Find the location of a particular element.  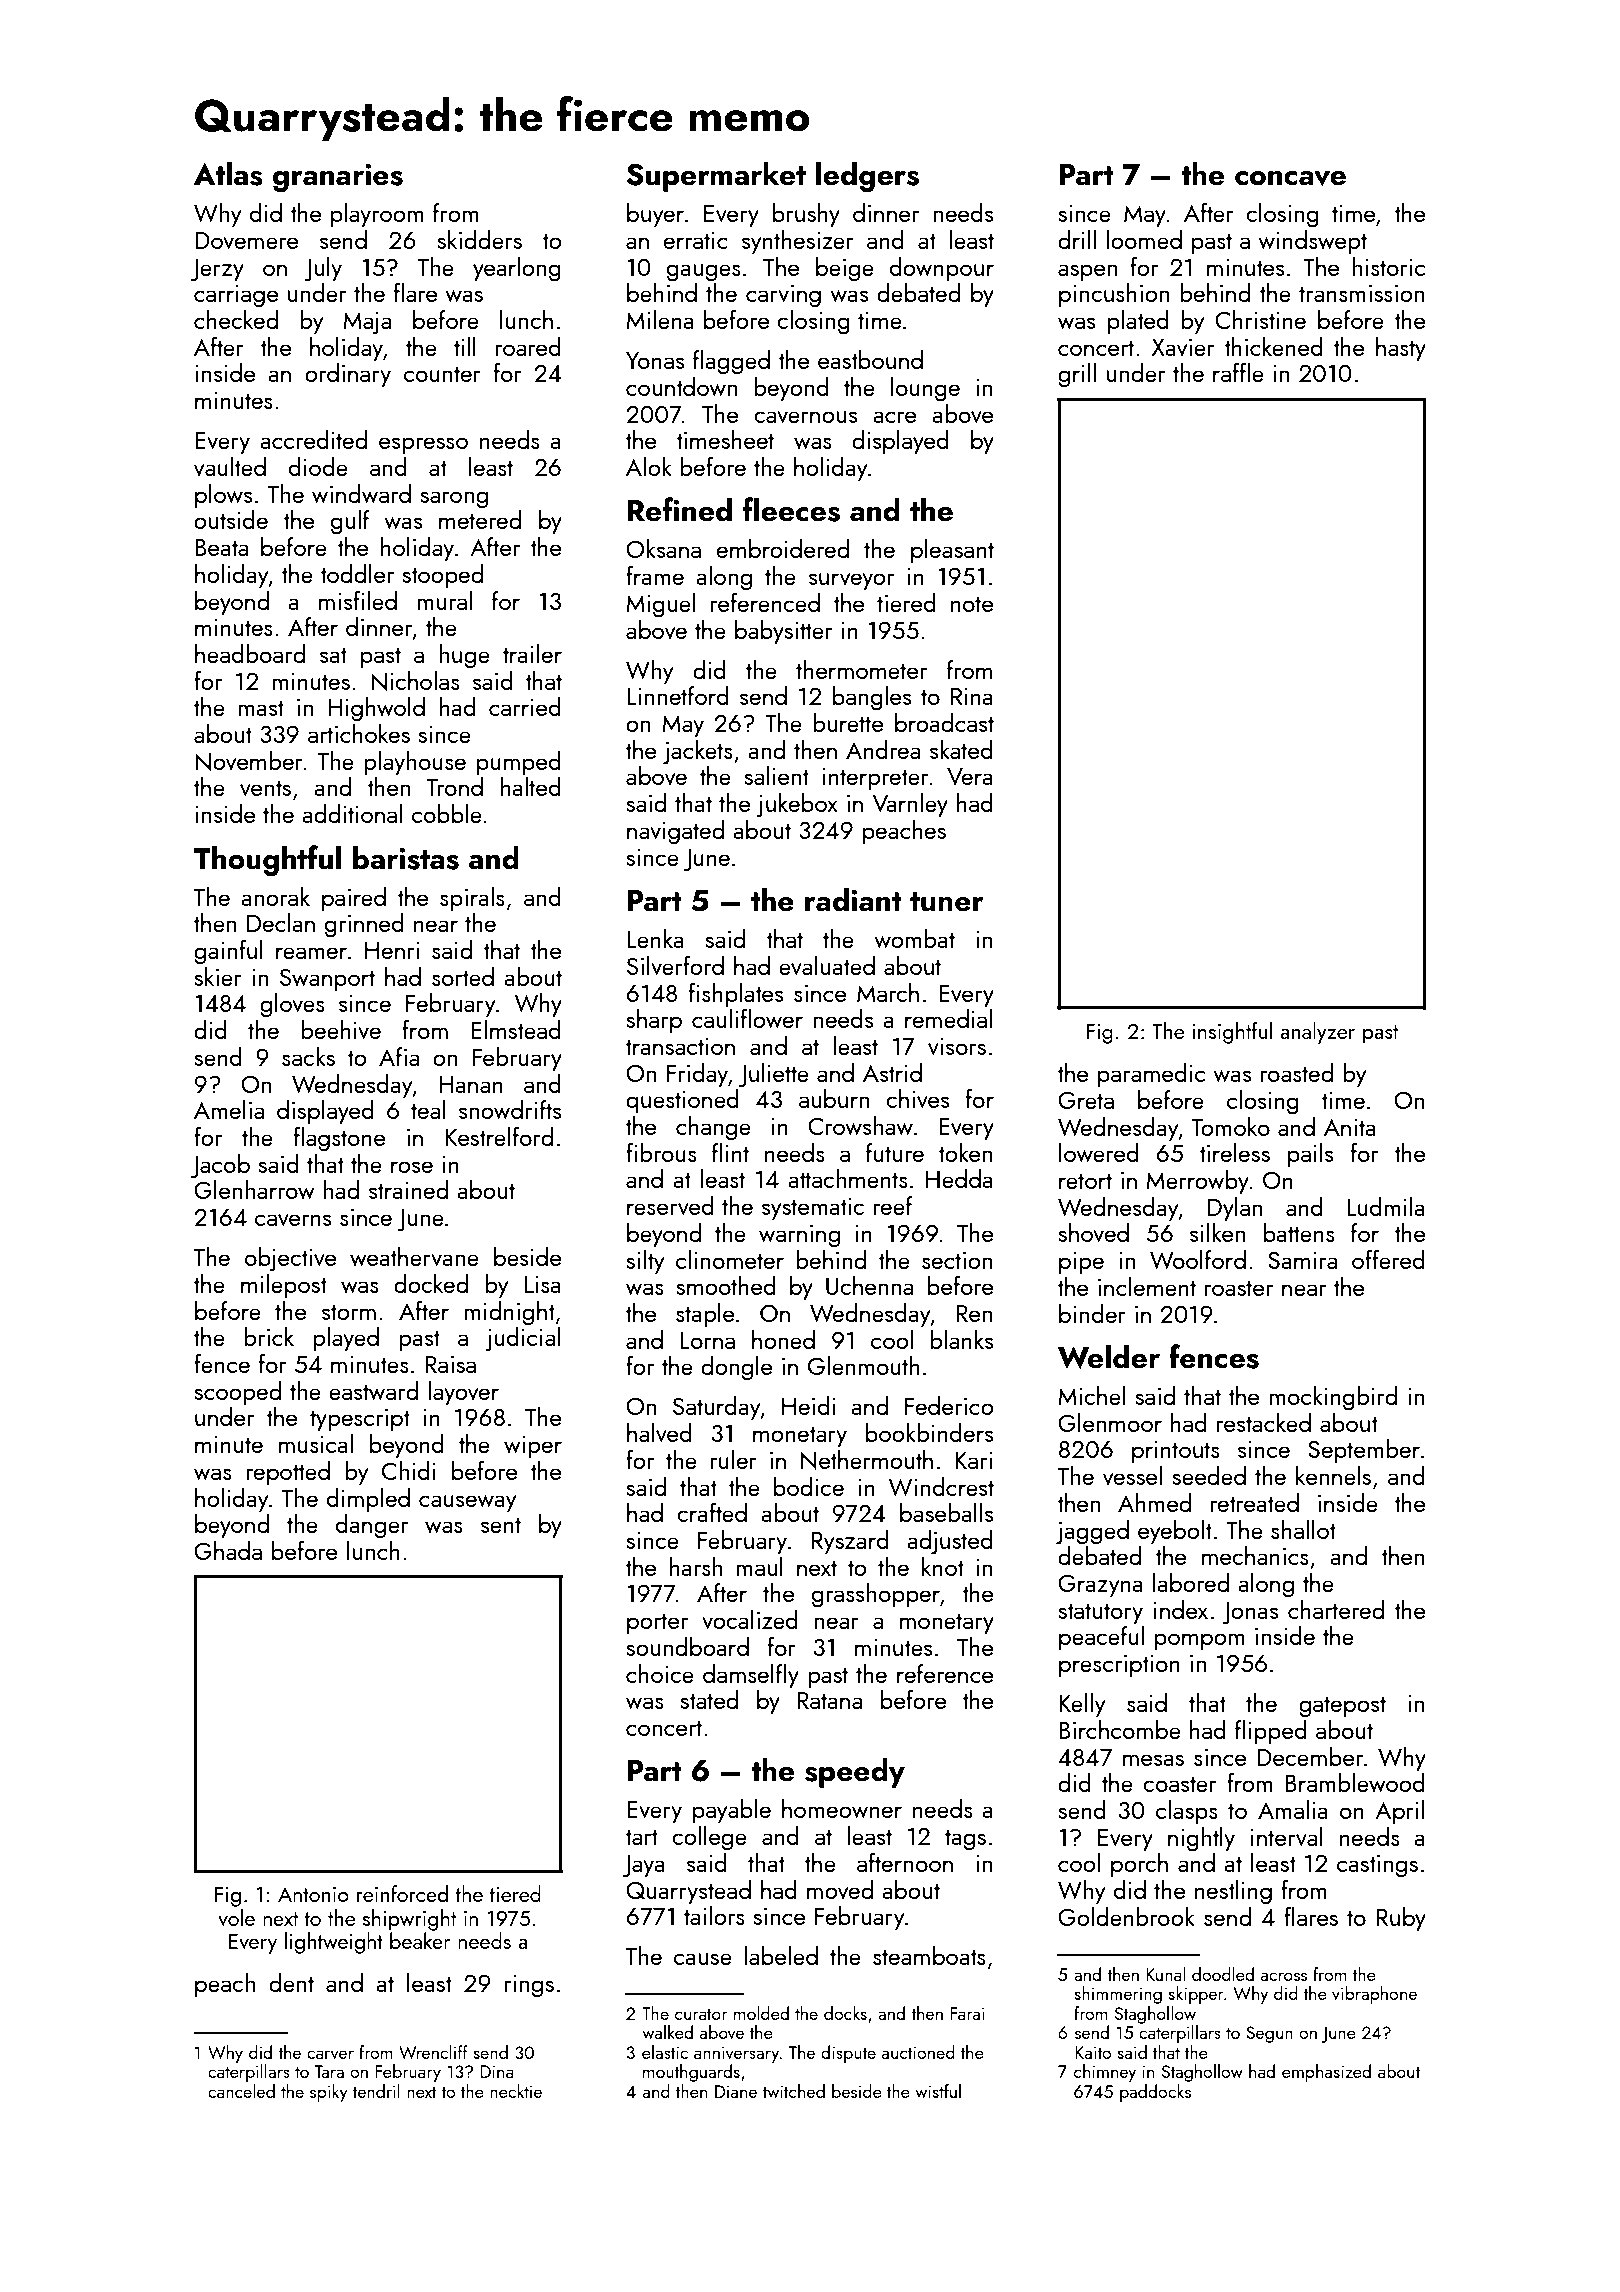

hasty is located at coordinates (1401, 349).
